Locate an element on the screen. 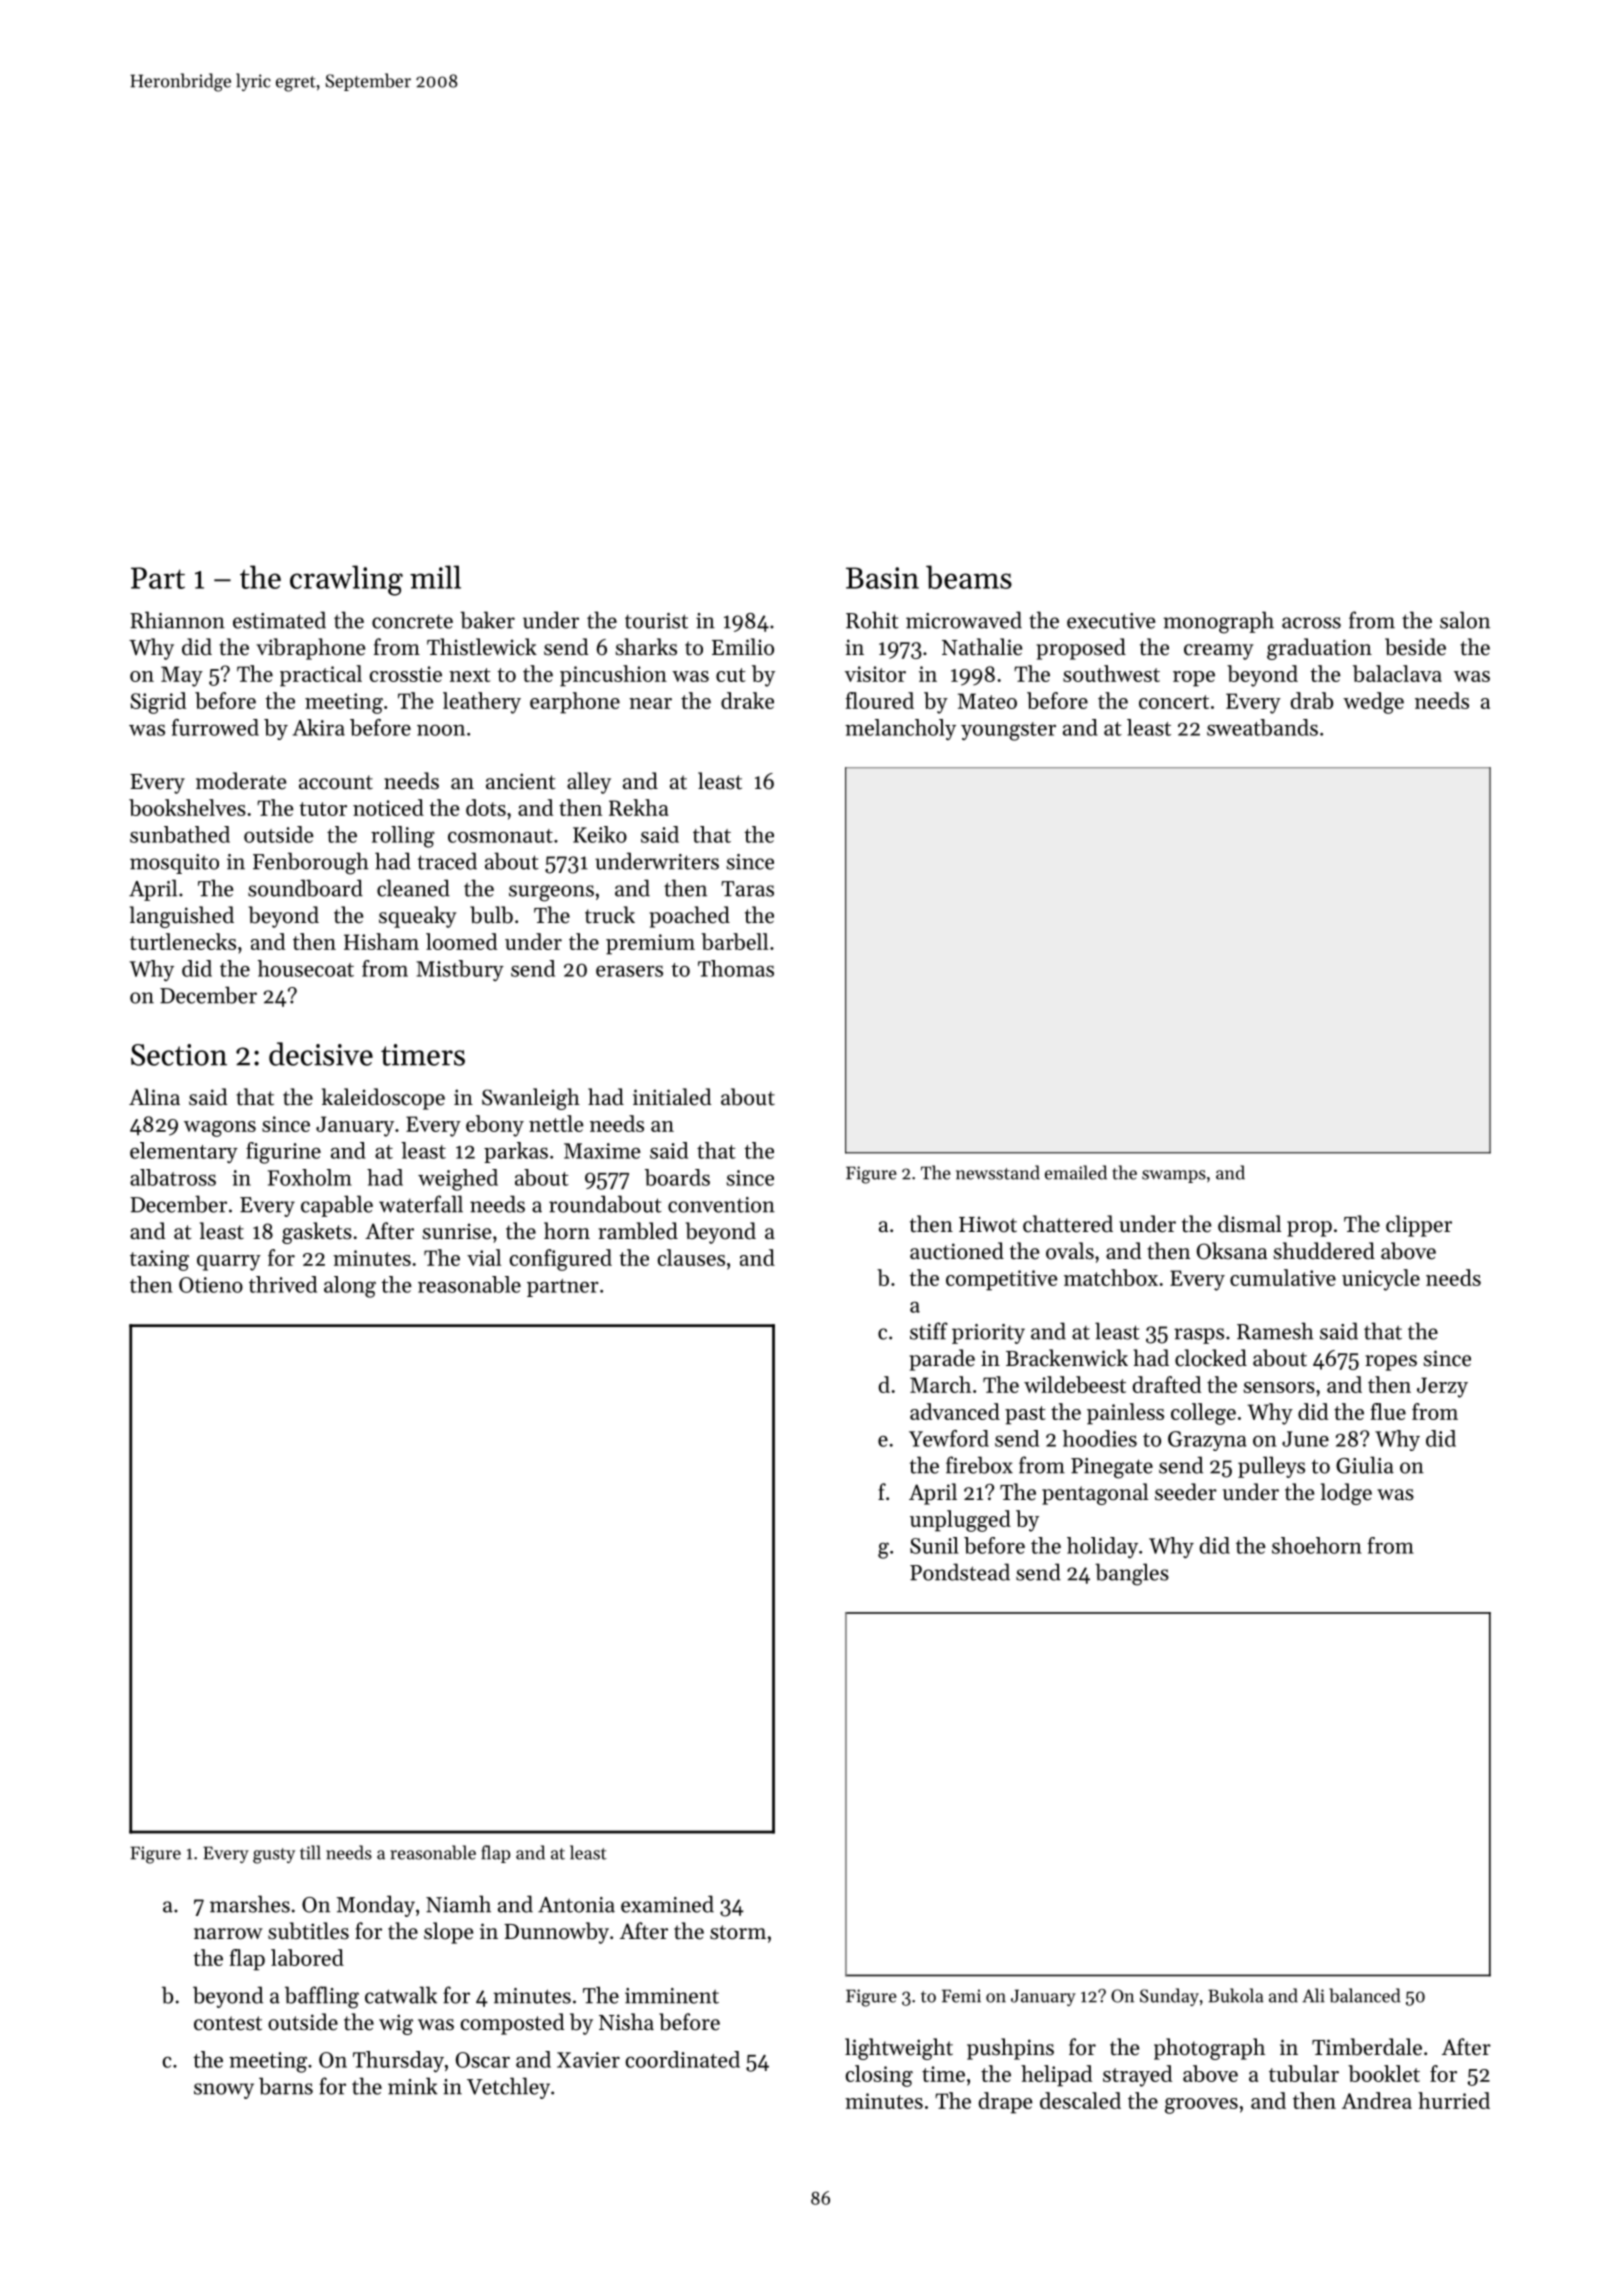  bangles is located at coordinates (1132, 1574).
